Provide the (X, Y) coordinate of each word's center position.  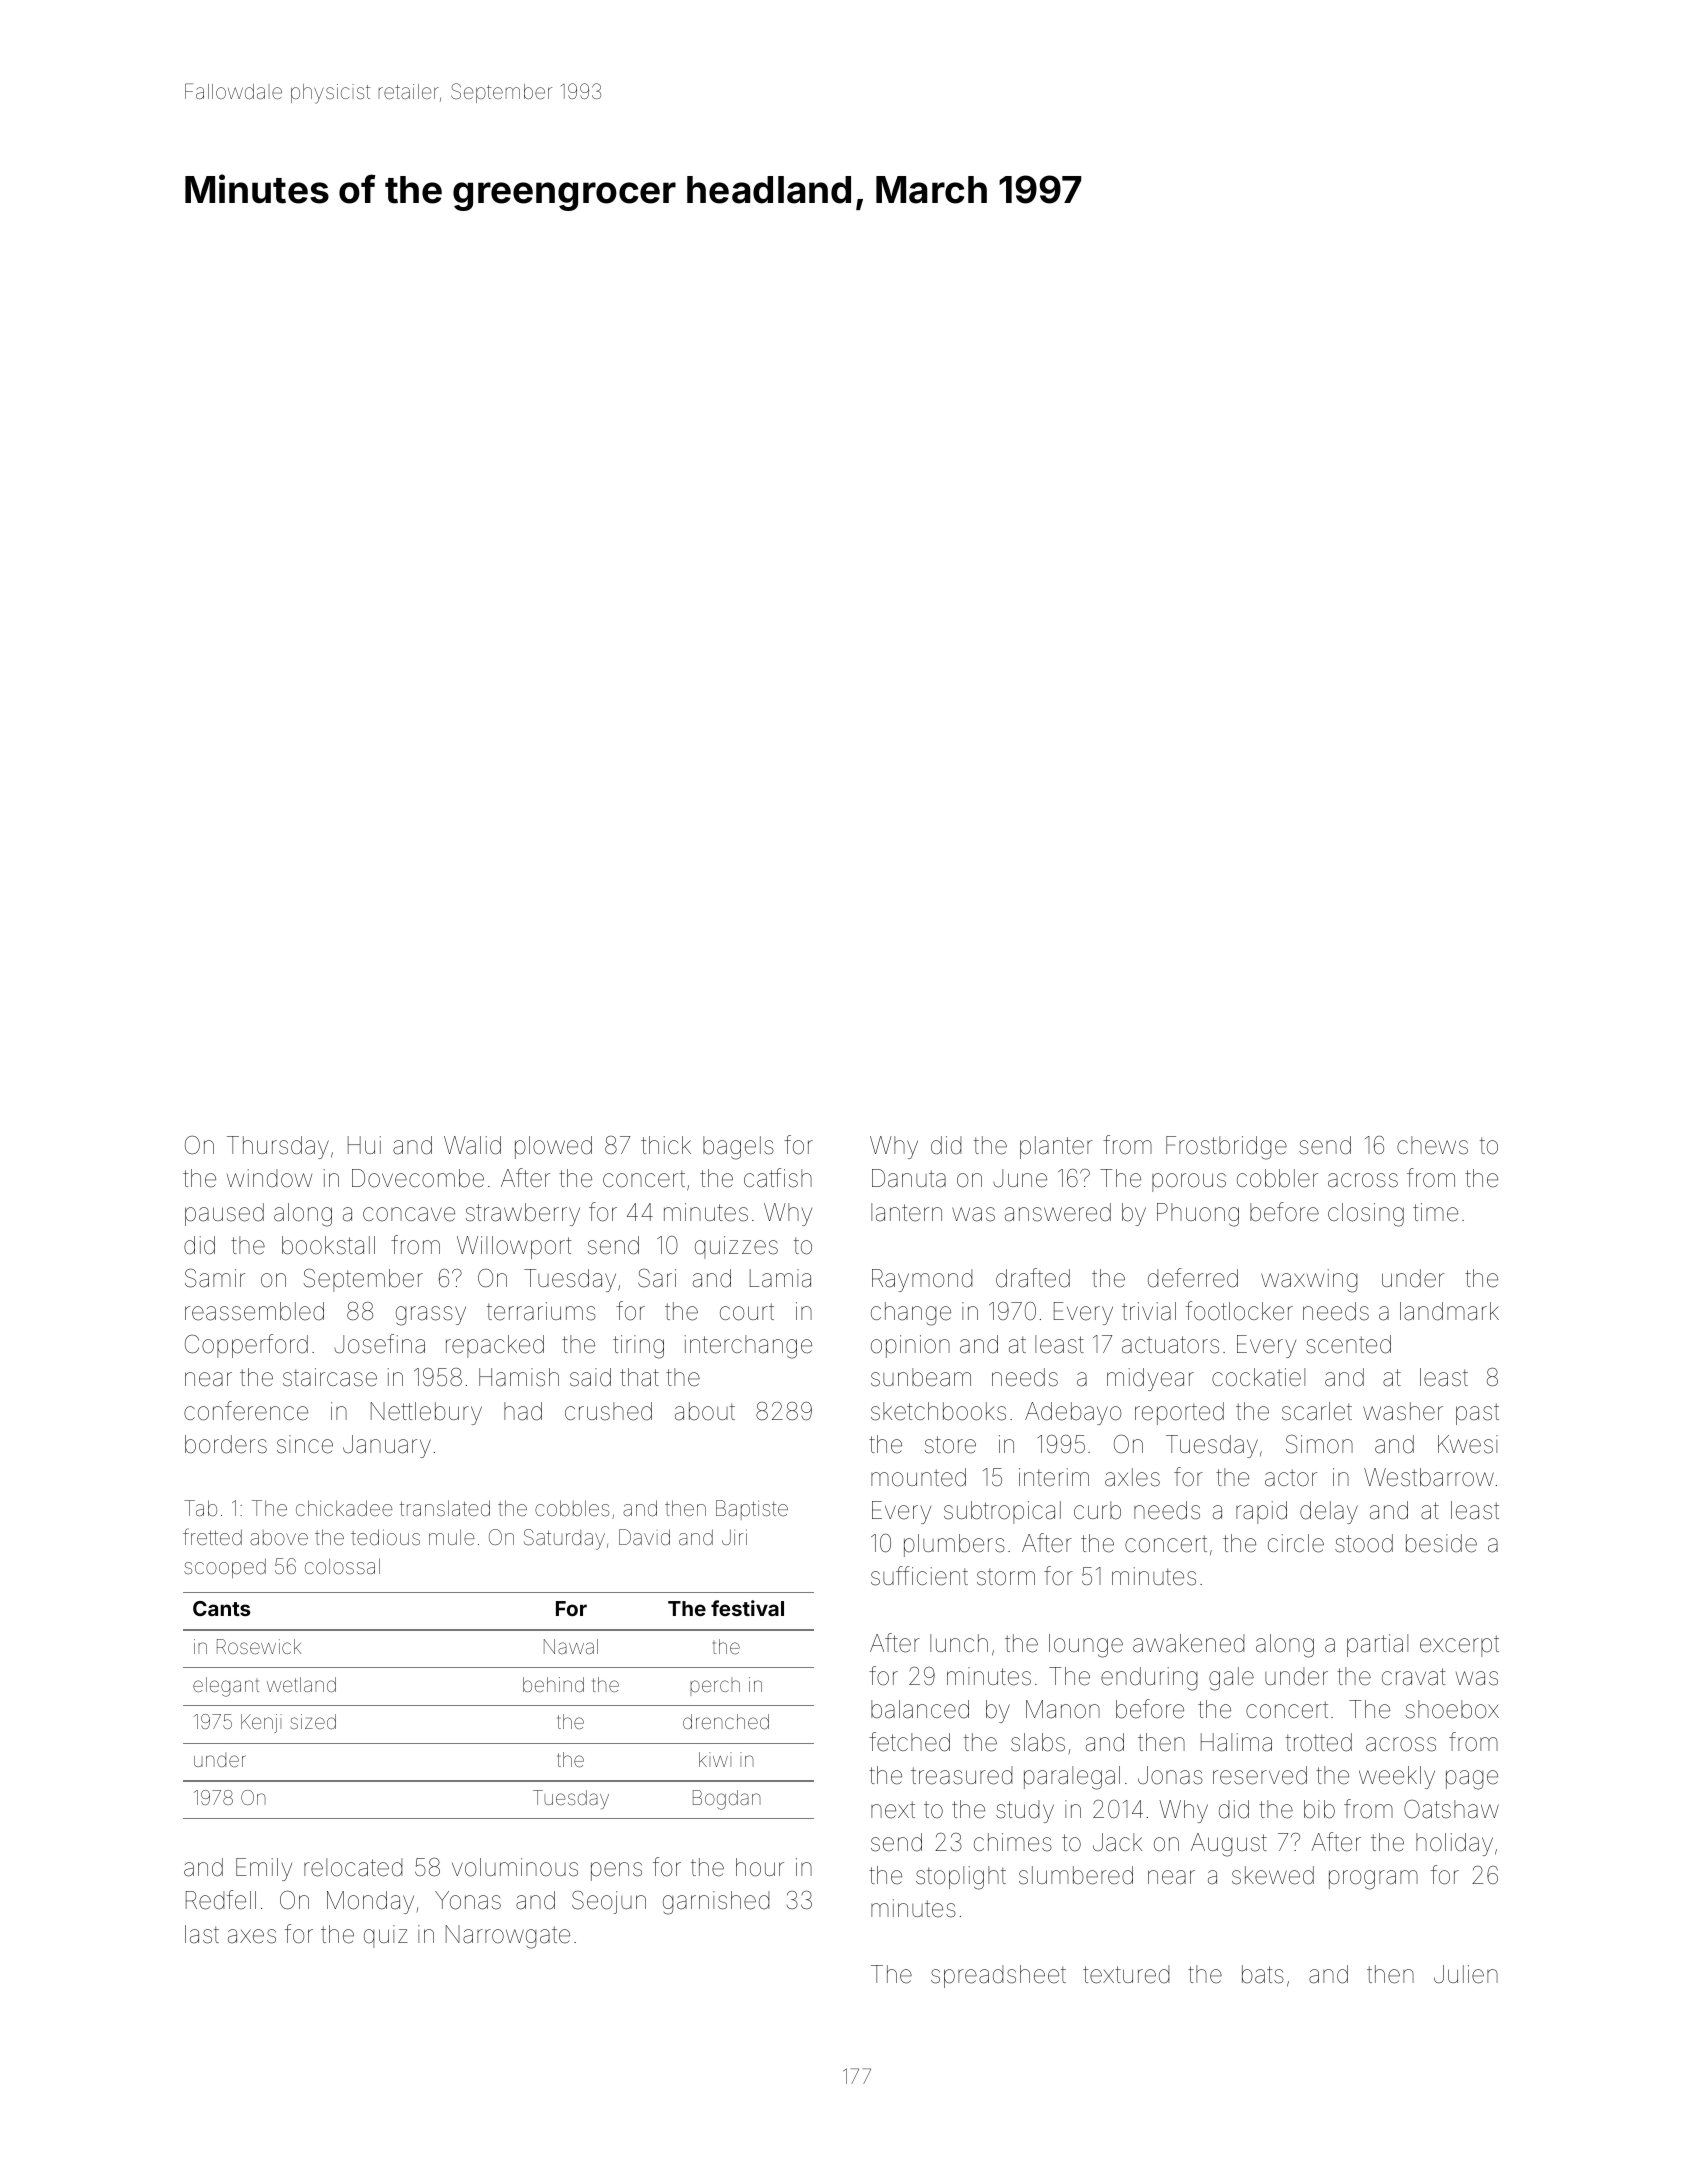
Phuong (1198, 1215)
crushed (608, 1411)
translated (445, 1508)
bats (1263, 1974)
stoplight (961, 1878)
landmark (1449, 1311)
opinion (910, 1346)
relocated (353, 1867)
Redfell (221, 1900)
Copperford (246, 1346)
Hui (364, 1145)
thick (666, 1145)
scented (1348, 1344)
